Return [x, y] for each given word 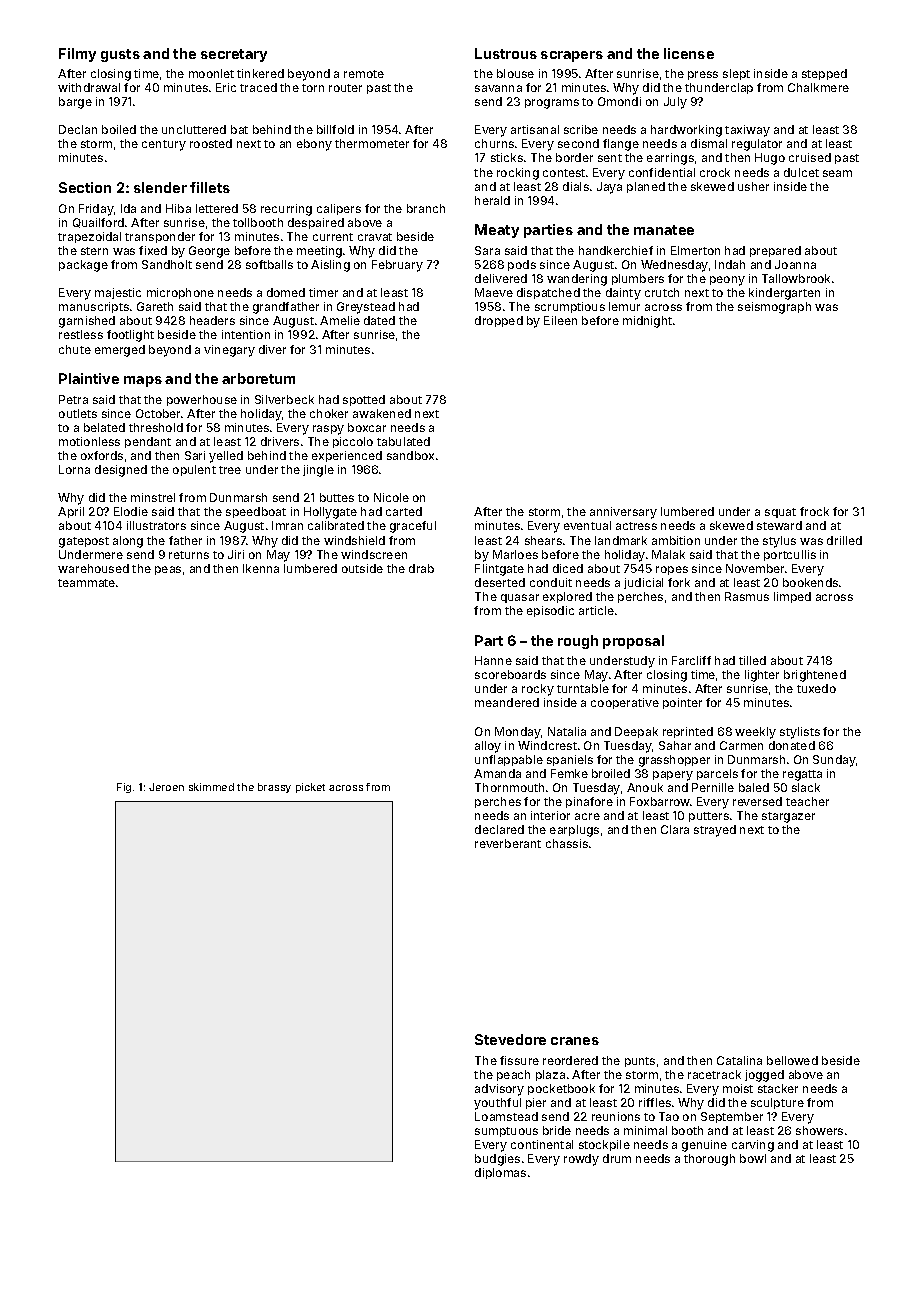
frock [814, 511]
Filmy [77, 55]
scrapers [572, 56]
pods [522, 265]
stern [94, 251]
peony [727, 281]
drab [421, 568]
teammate [86, 583]
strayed [715, 831]
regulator [757, 145]
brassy [274, 788]
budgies [497, 1160]
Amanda [497, 773]
